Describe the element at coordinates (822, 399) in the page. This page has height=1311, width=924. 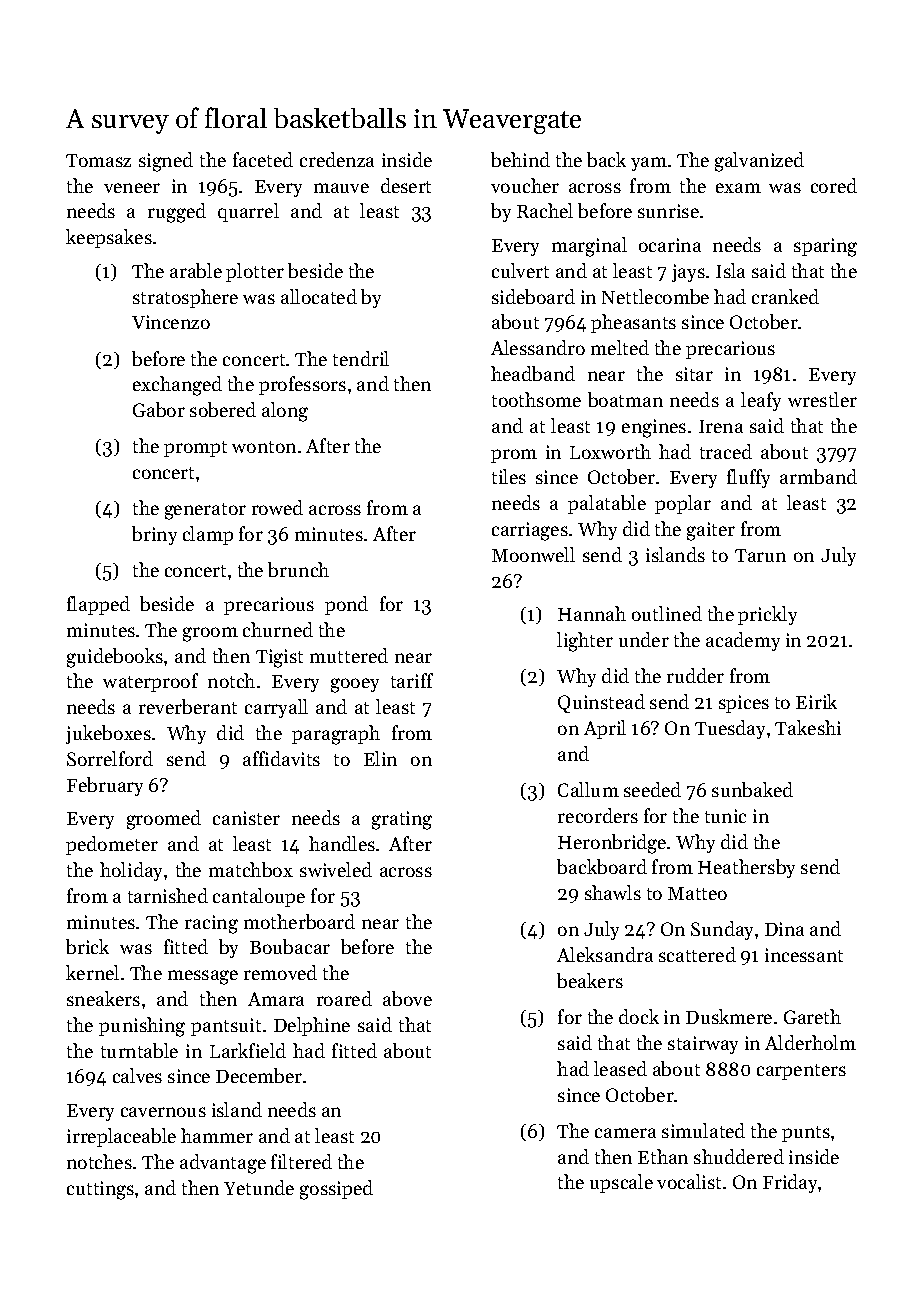
I see `wrestler` at that location.
